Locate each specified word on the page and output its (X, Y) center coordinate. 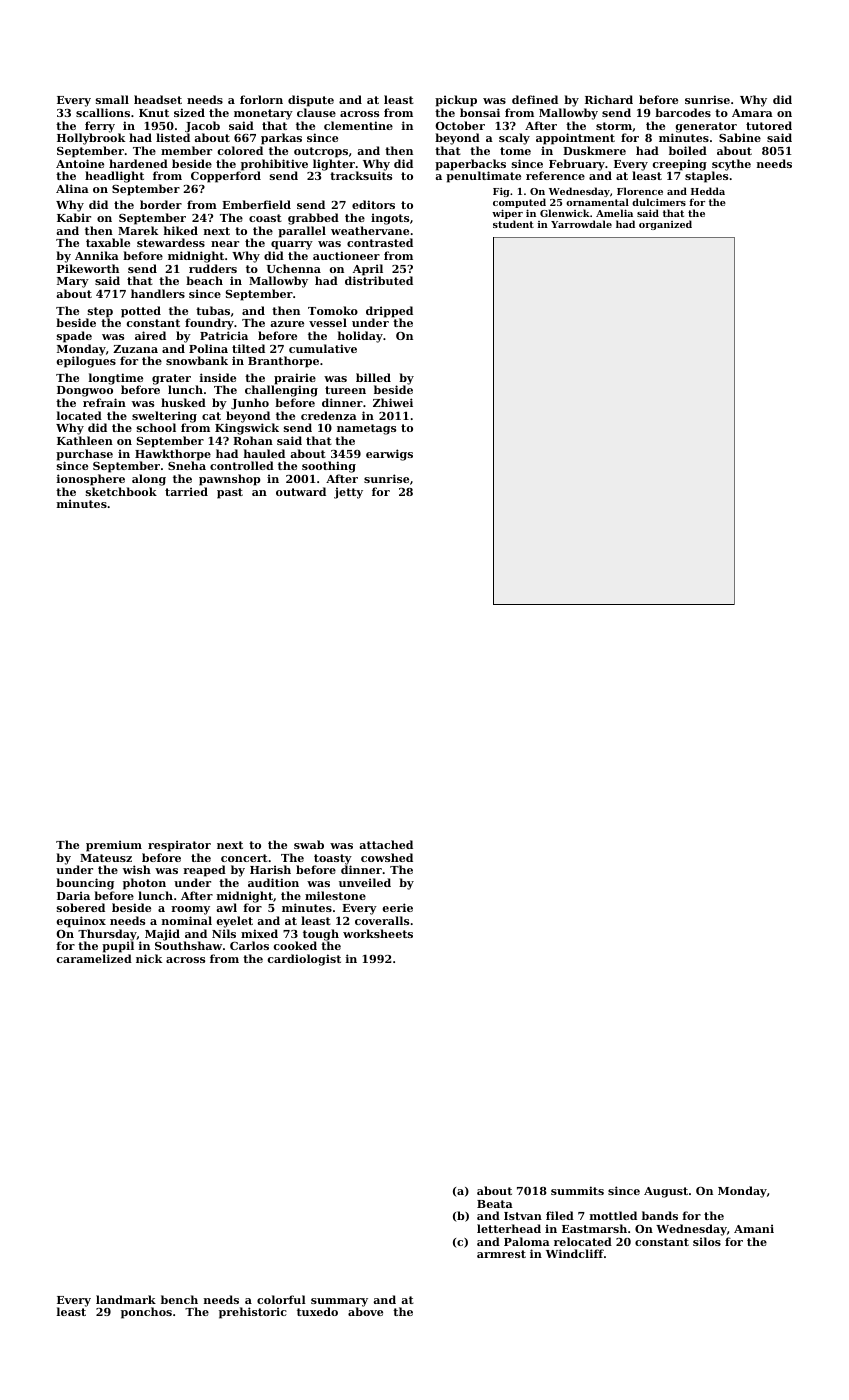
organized (665, 225)
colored (240, 150)
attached (386, 844)
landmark (126, 1299)
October (460, 125)
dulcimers (659, 202)
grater (171, 380)
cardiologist (304, 960)
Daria (73, 895)
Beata (495, 1204)
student (513, 224)
